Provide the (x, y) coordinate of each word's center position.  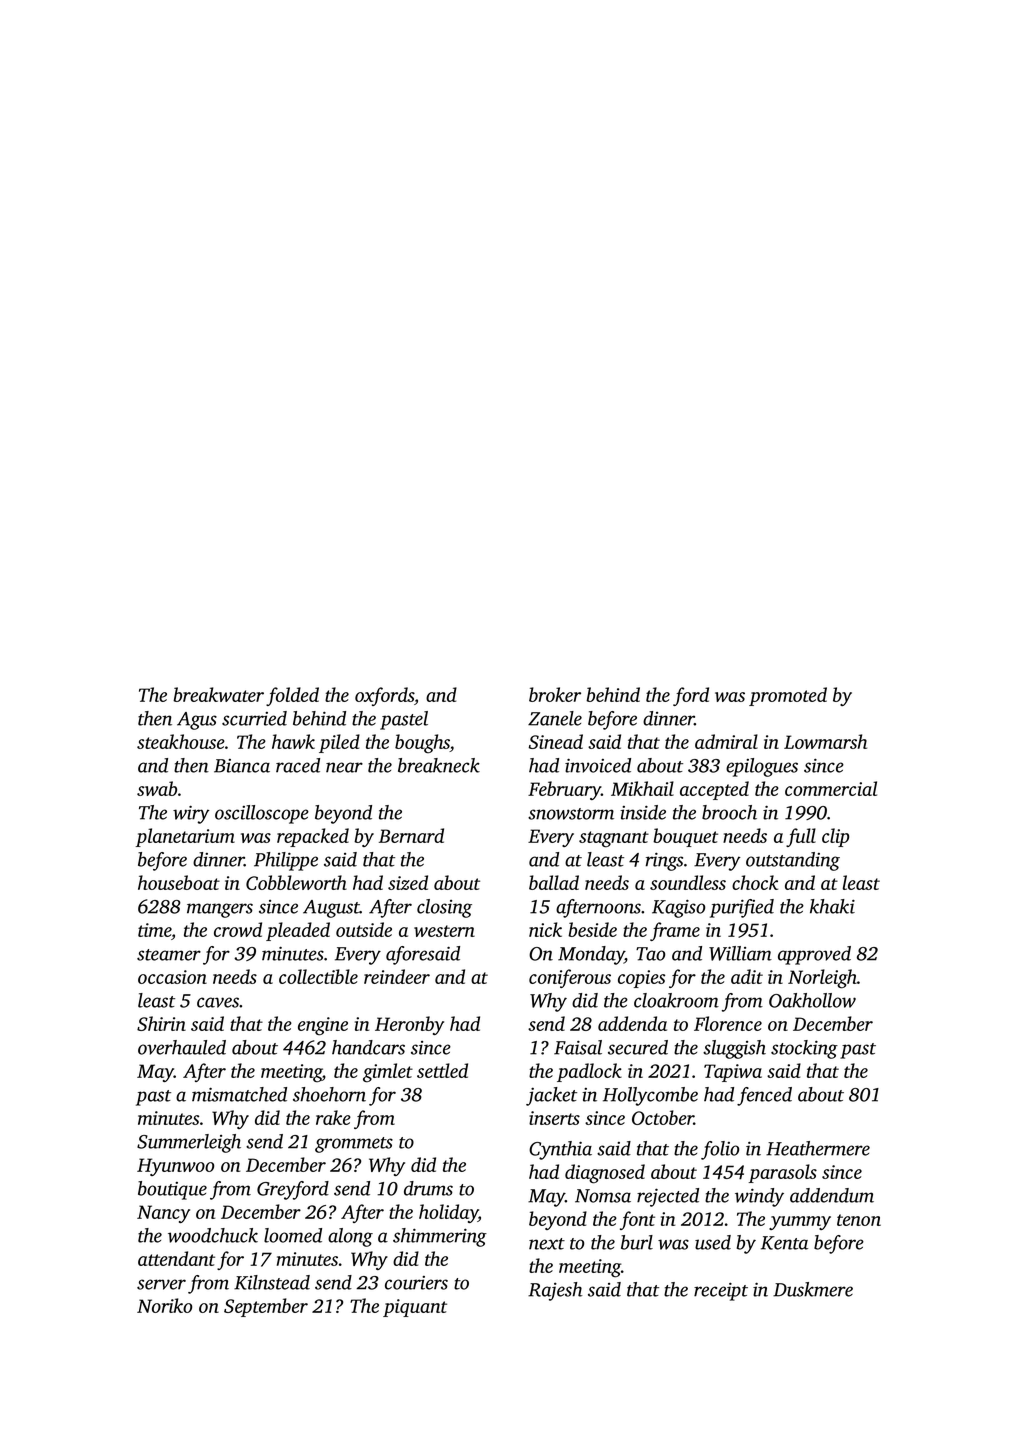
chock (755, 882)
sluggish (734, 1049)
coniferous (570, 978)
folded (292, 696)
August (331, 909)
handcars (368, 1047)
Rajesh (555, 1291)
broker (555, 694)
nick (545, 929)
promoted (788, 696)
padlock (589, 1072)
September (266, 1307)
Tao (650, 954)
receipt (721, 1292)
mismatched (239, 1094)
